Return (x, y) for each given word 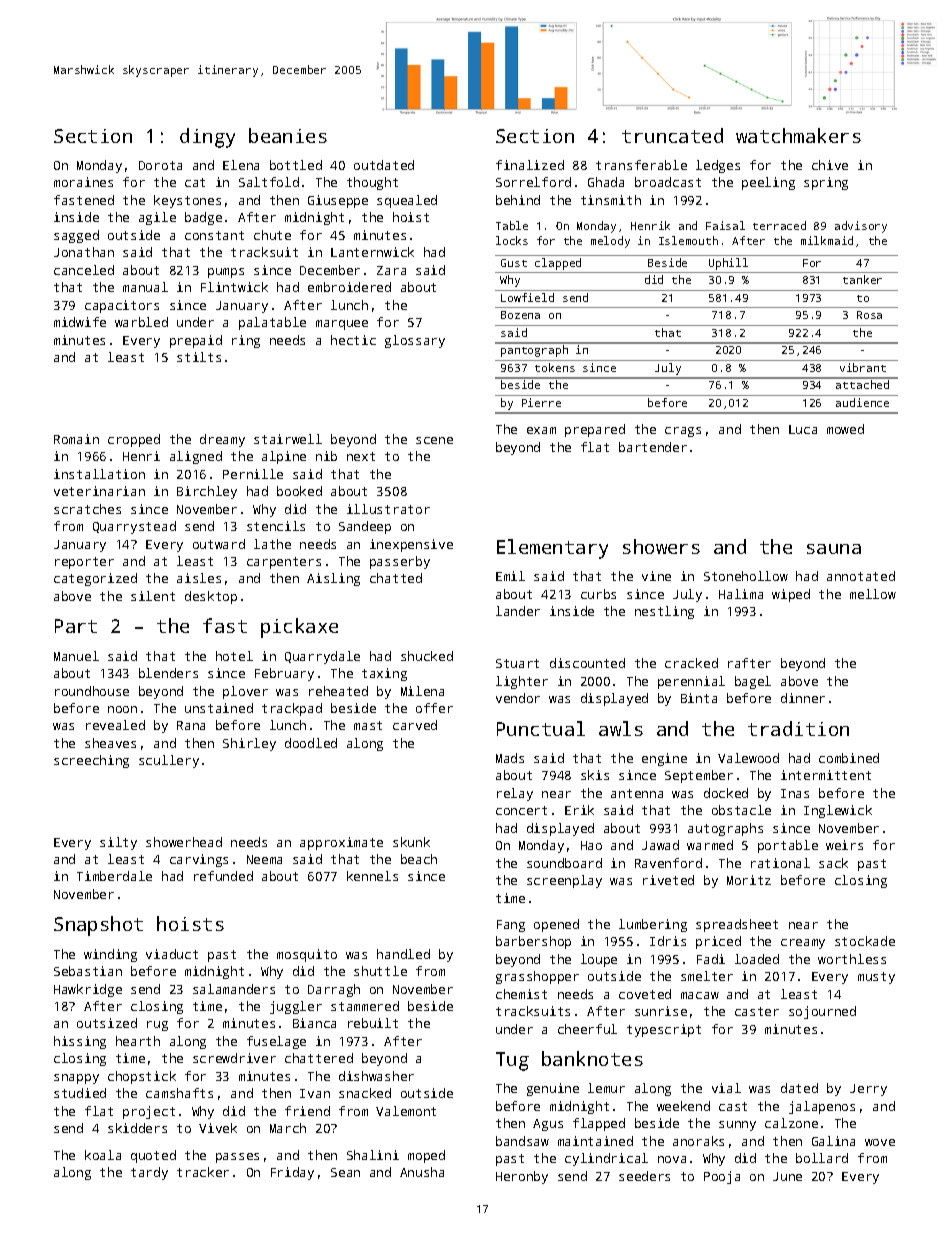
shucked (427, 656)
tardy (149, 1173)
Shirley (249, 744)
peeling (768, 183)
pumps (226, 273)
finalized (530, 165)
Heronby (522, 1177)
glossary (415, 341)
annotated (861, 576)
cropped (134, 440)
